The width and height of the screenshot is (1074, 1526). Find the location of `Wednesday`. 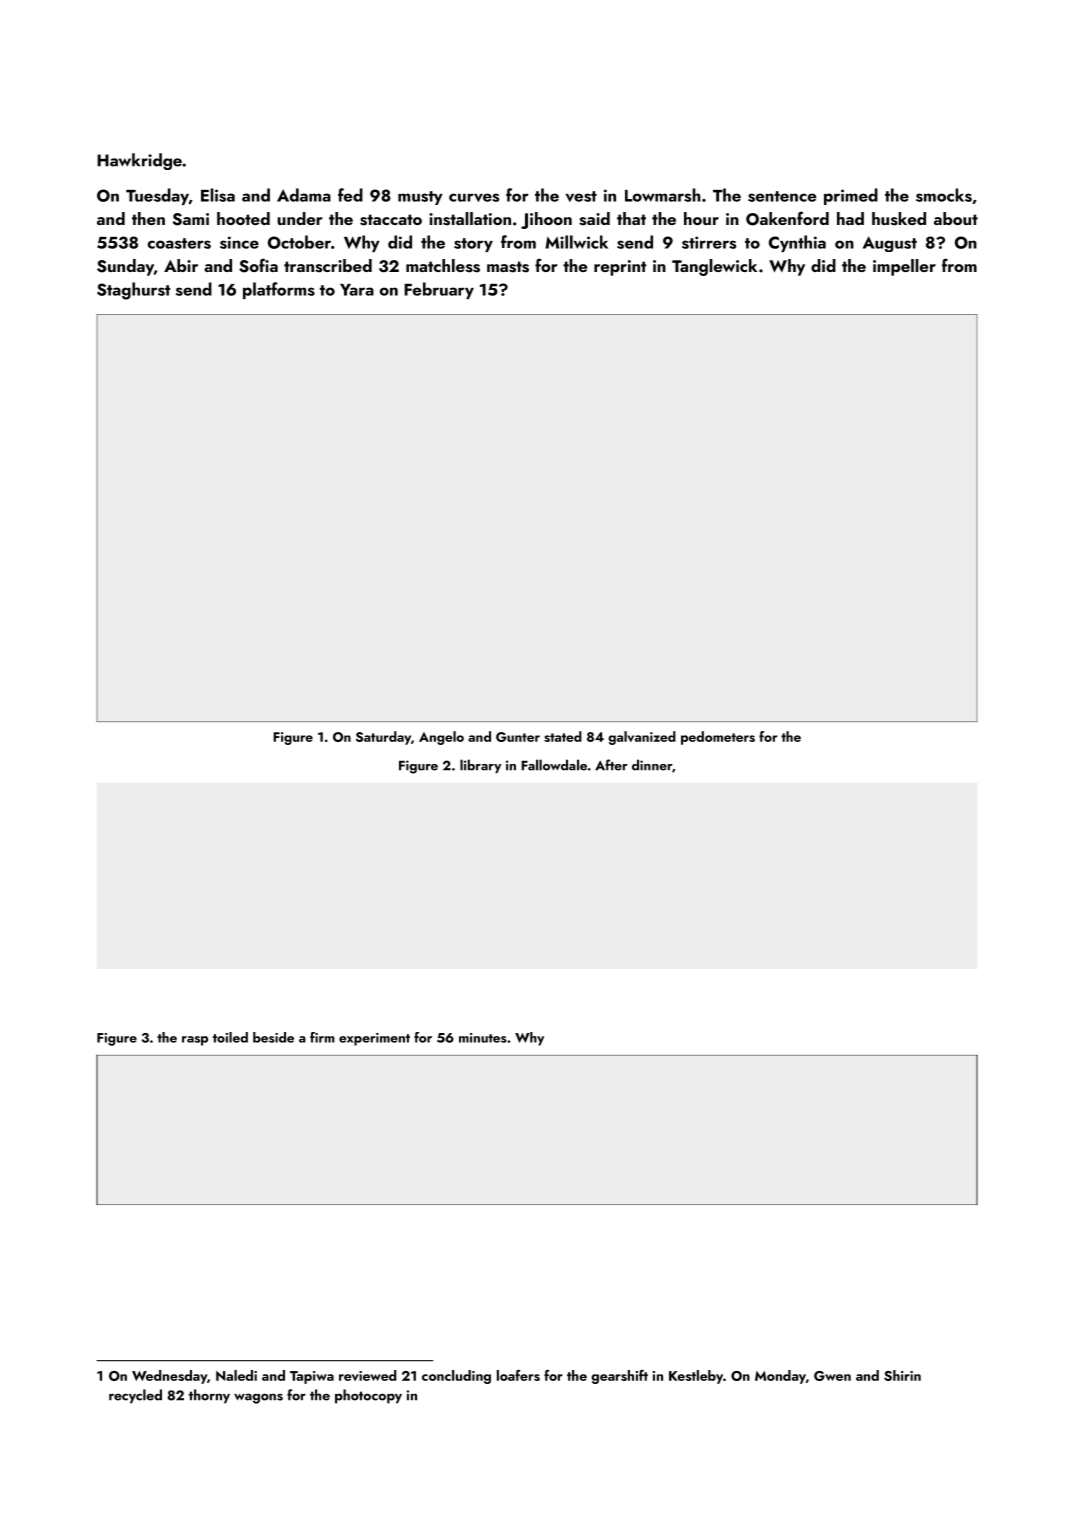

Wednesday is located at coordinates (169, 1377).
